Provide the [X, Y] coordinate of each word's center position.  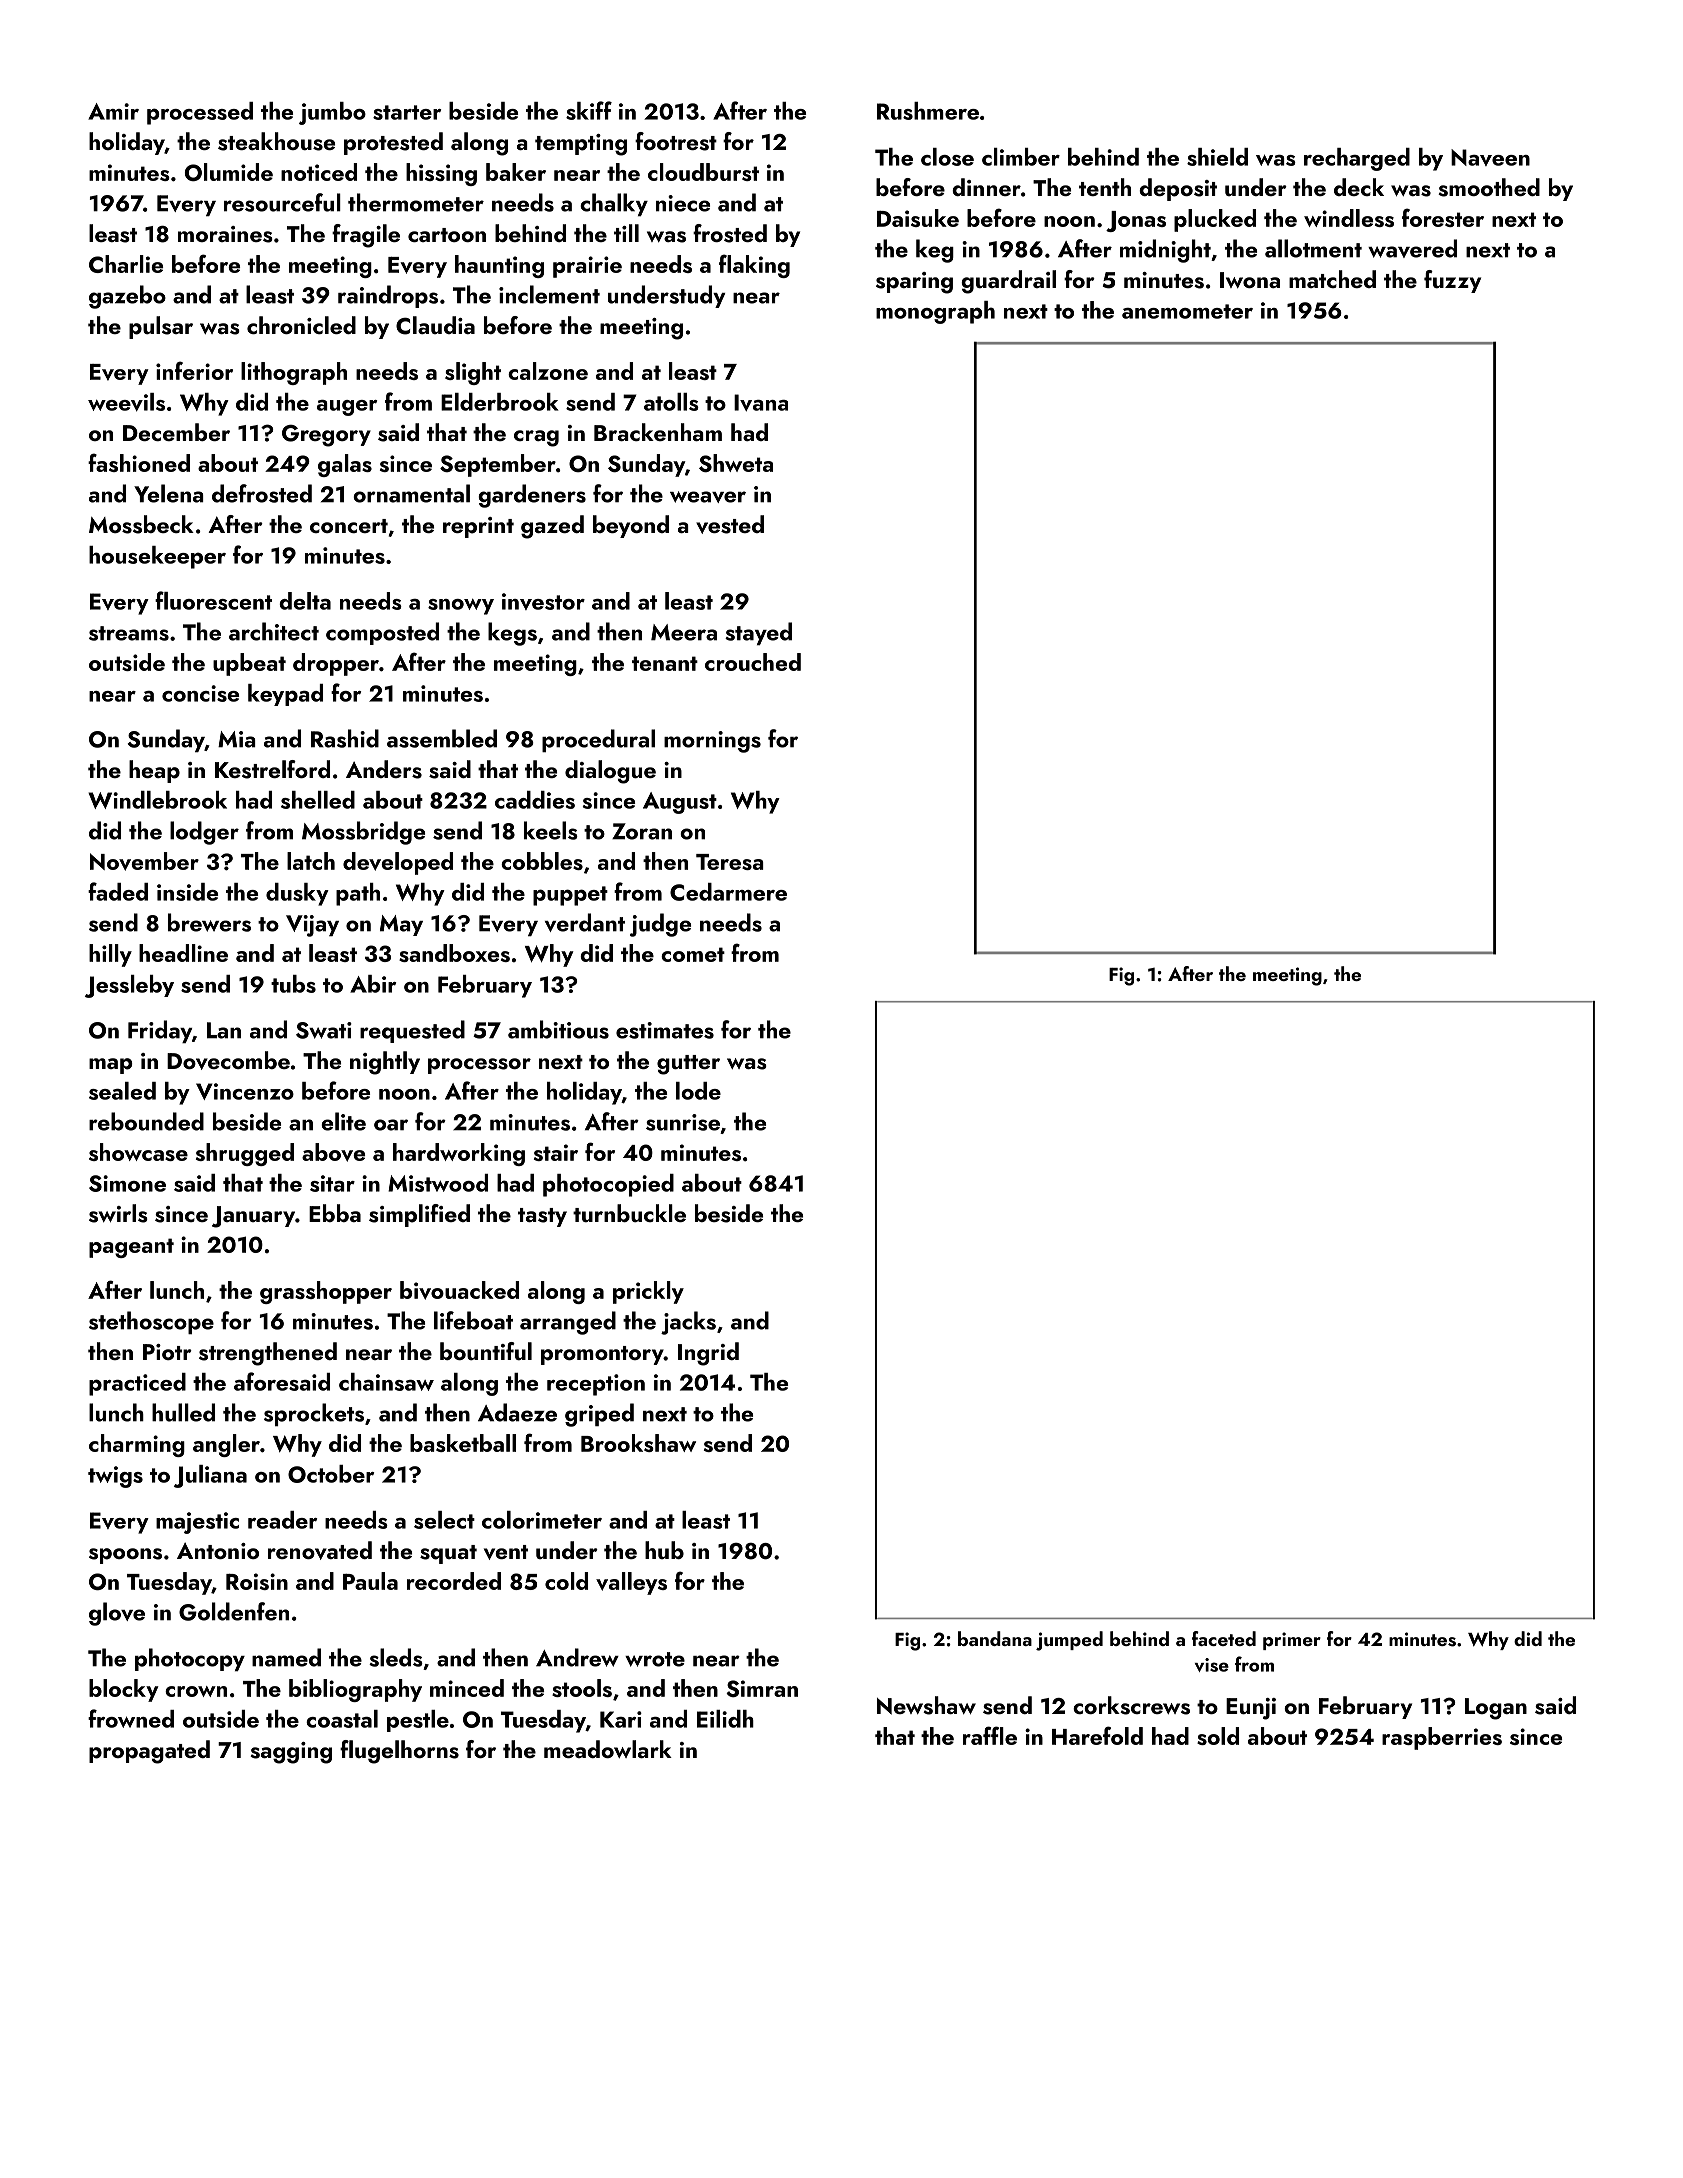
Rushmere [928, 111]
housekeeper [157, 557]
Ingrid [708, 1354]
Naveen [1490, 157]
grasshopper [326, 1292]
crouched [753, 662]
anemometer [1187, 311]
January [253, 1217]
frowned [131, 1718]
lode [698, 1091]
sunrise [683, 1122]
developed [398, 863]
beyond [631, 526]
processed [200, 113]
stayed [758, 633]
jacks [688, 1323]
